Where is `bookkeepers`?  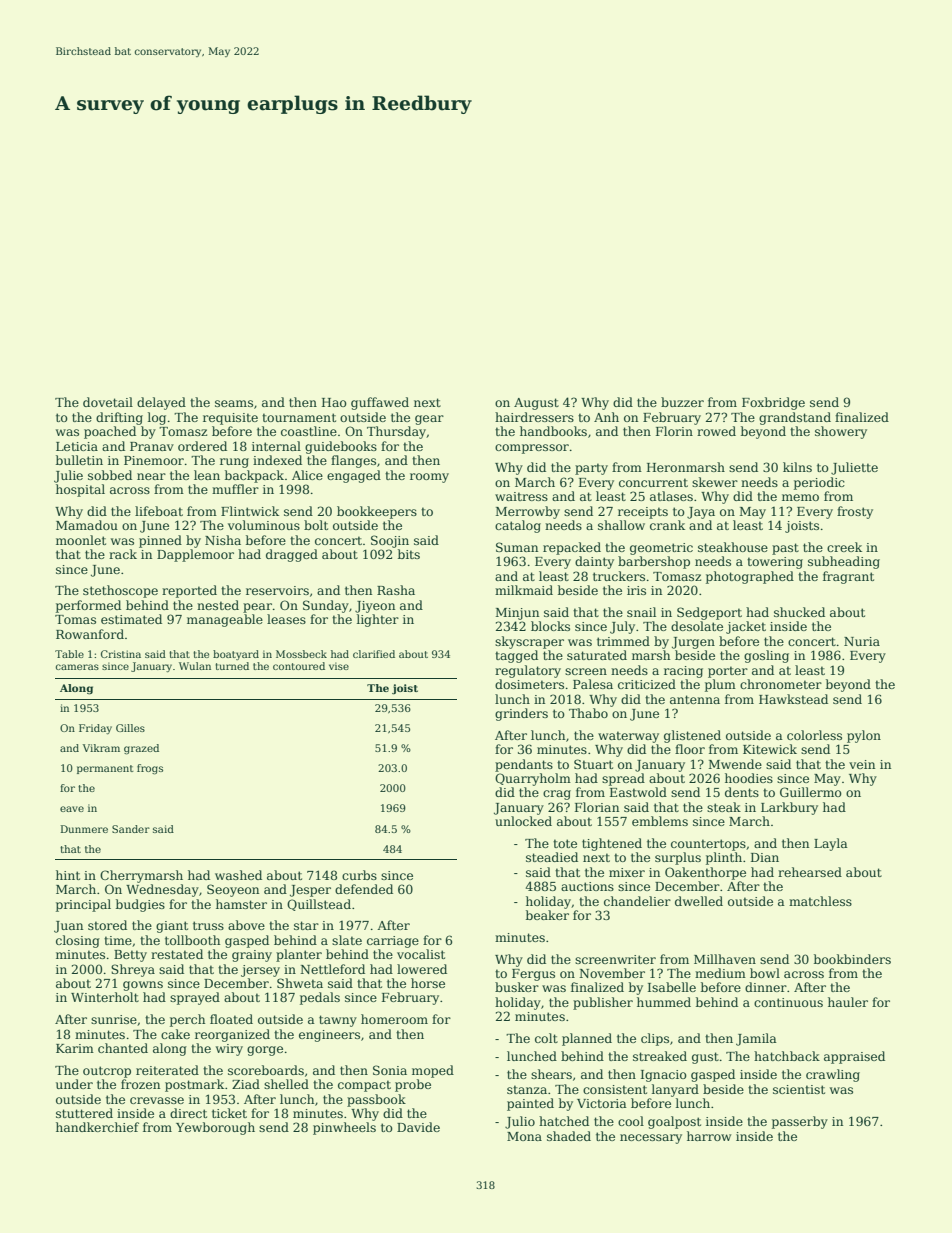
bookkeepers is located at coordinates (377, 512).
